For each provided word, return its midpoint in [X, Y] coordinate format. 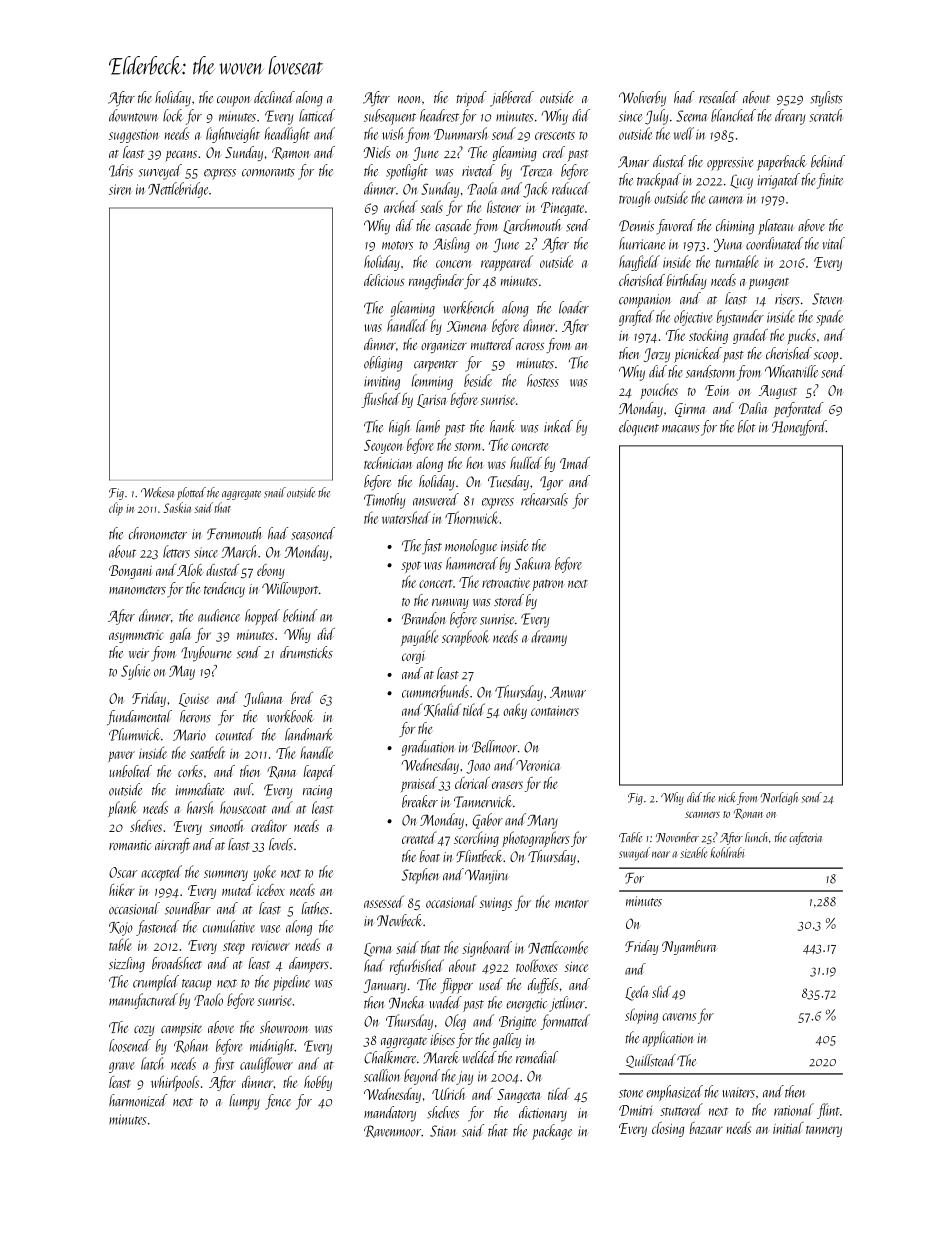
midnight [272, 1047]
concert [436, 583]
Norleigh [779, 798]
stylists [827, 99]
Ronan [748, 814]
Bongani [130, 572]
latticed [317, 115]
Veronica [538, 765]
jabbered [512, 99]
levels [281, 844]
